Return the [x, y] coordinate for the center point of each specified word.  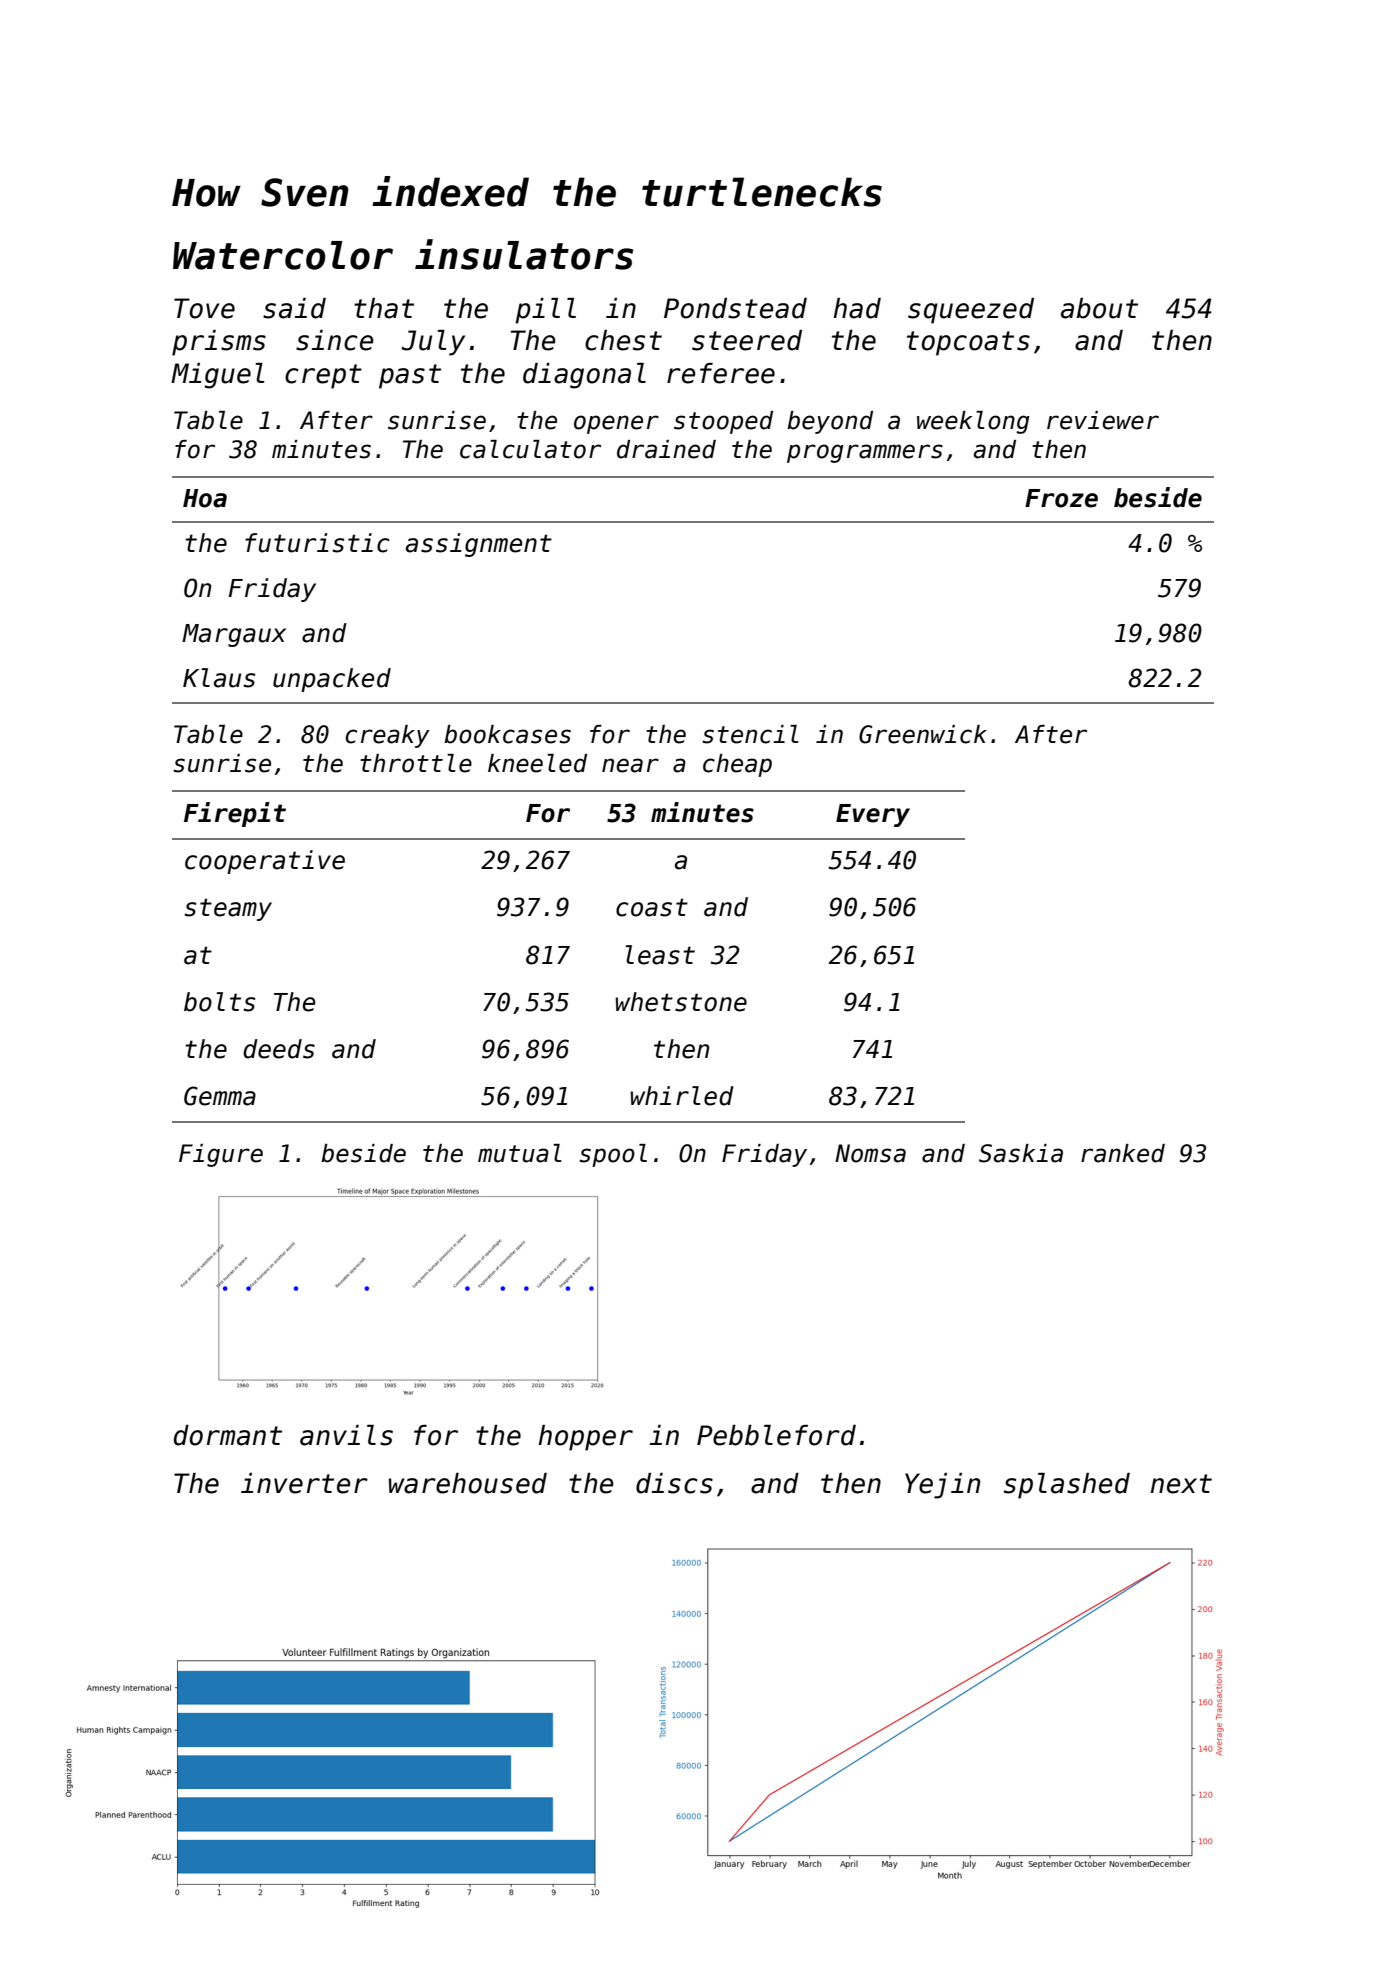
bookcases [507, 734]
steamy [228, 909]
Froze [1061, 498]
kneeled [537, 763]
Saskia [1021, 1153]
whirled [682, 1096]
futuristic [317, 543]
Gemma [220, 1096]
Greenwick [923, 734]
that [384, 308]
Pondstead [735, 308]
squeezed [971, 311]
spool [613, 1155]
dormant [228, 1435]
